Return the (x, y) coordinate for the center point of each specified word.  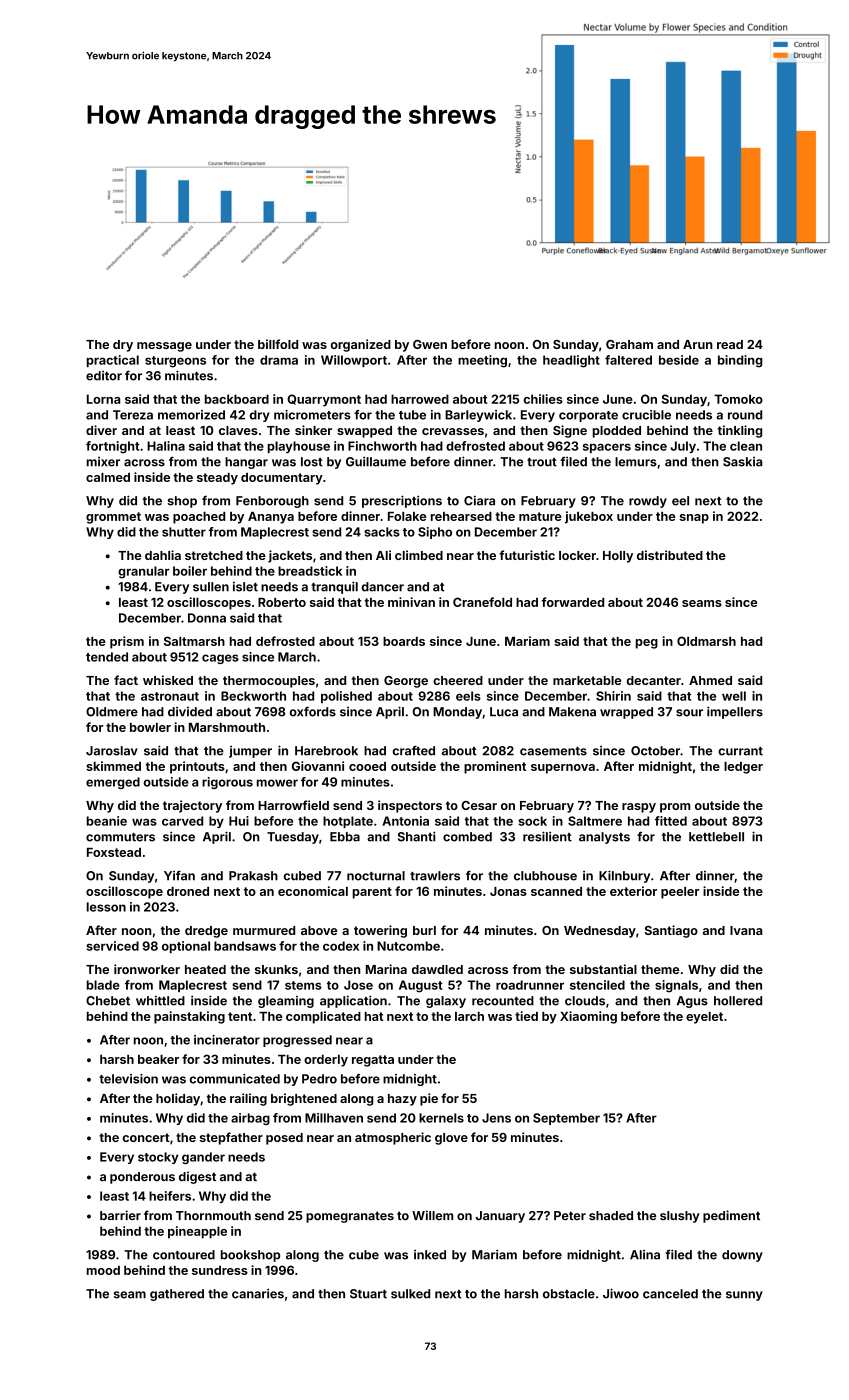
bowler (150, 727)
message (164, 347)
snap (694, 519)
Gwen (430, 344)
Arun (697, 344)
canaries (258, 1293)
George (406, 682)
